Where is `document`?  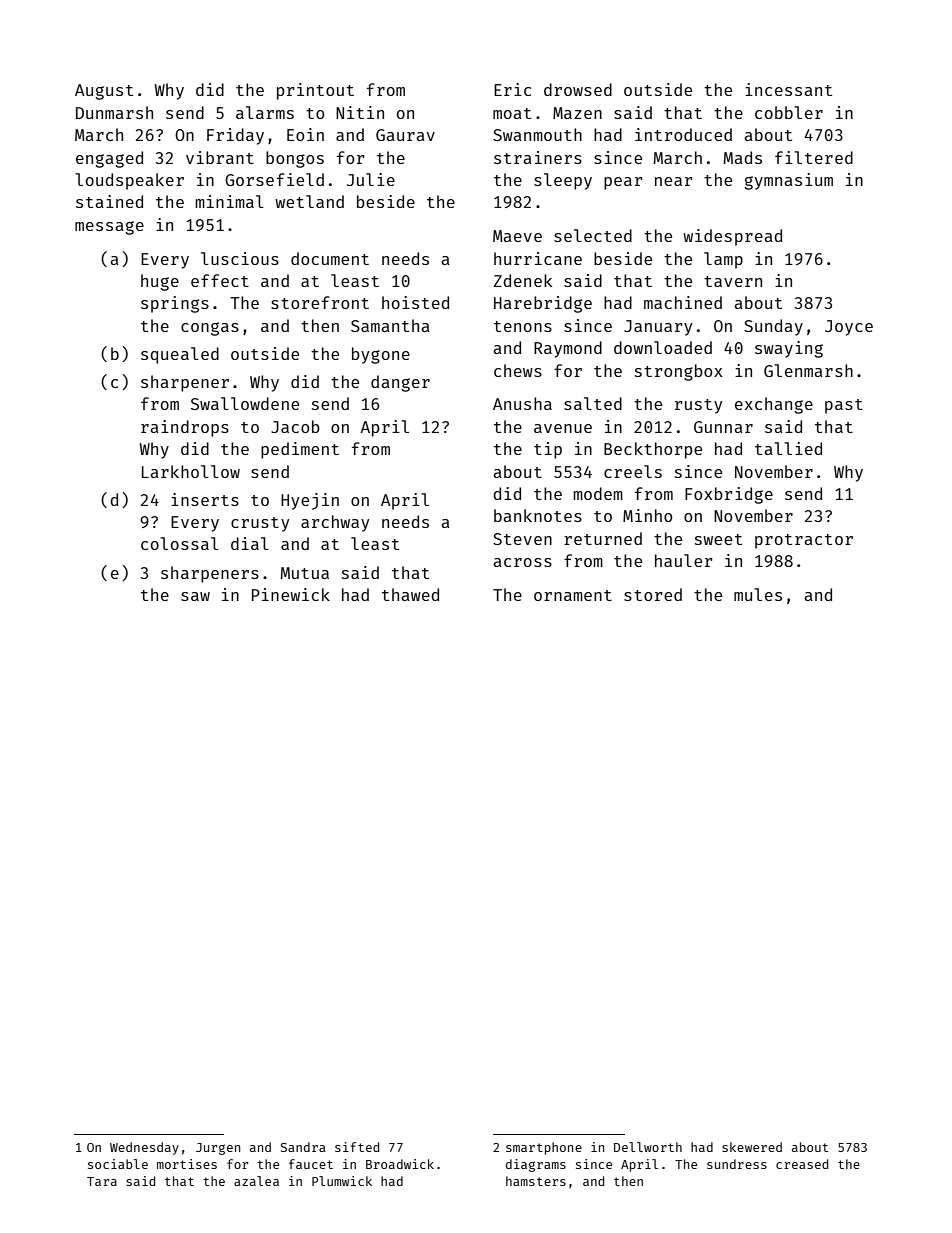
document is located at coordinates (330, 258).
